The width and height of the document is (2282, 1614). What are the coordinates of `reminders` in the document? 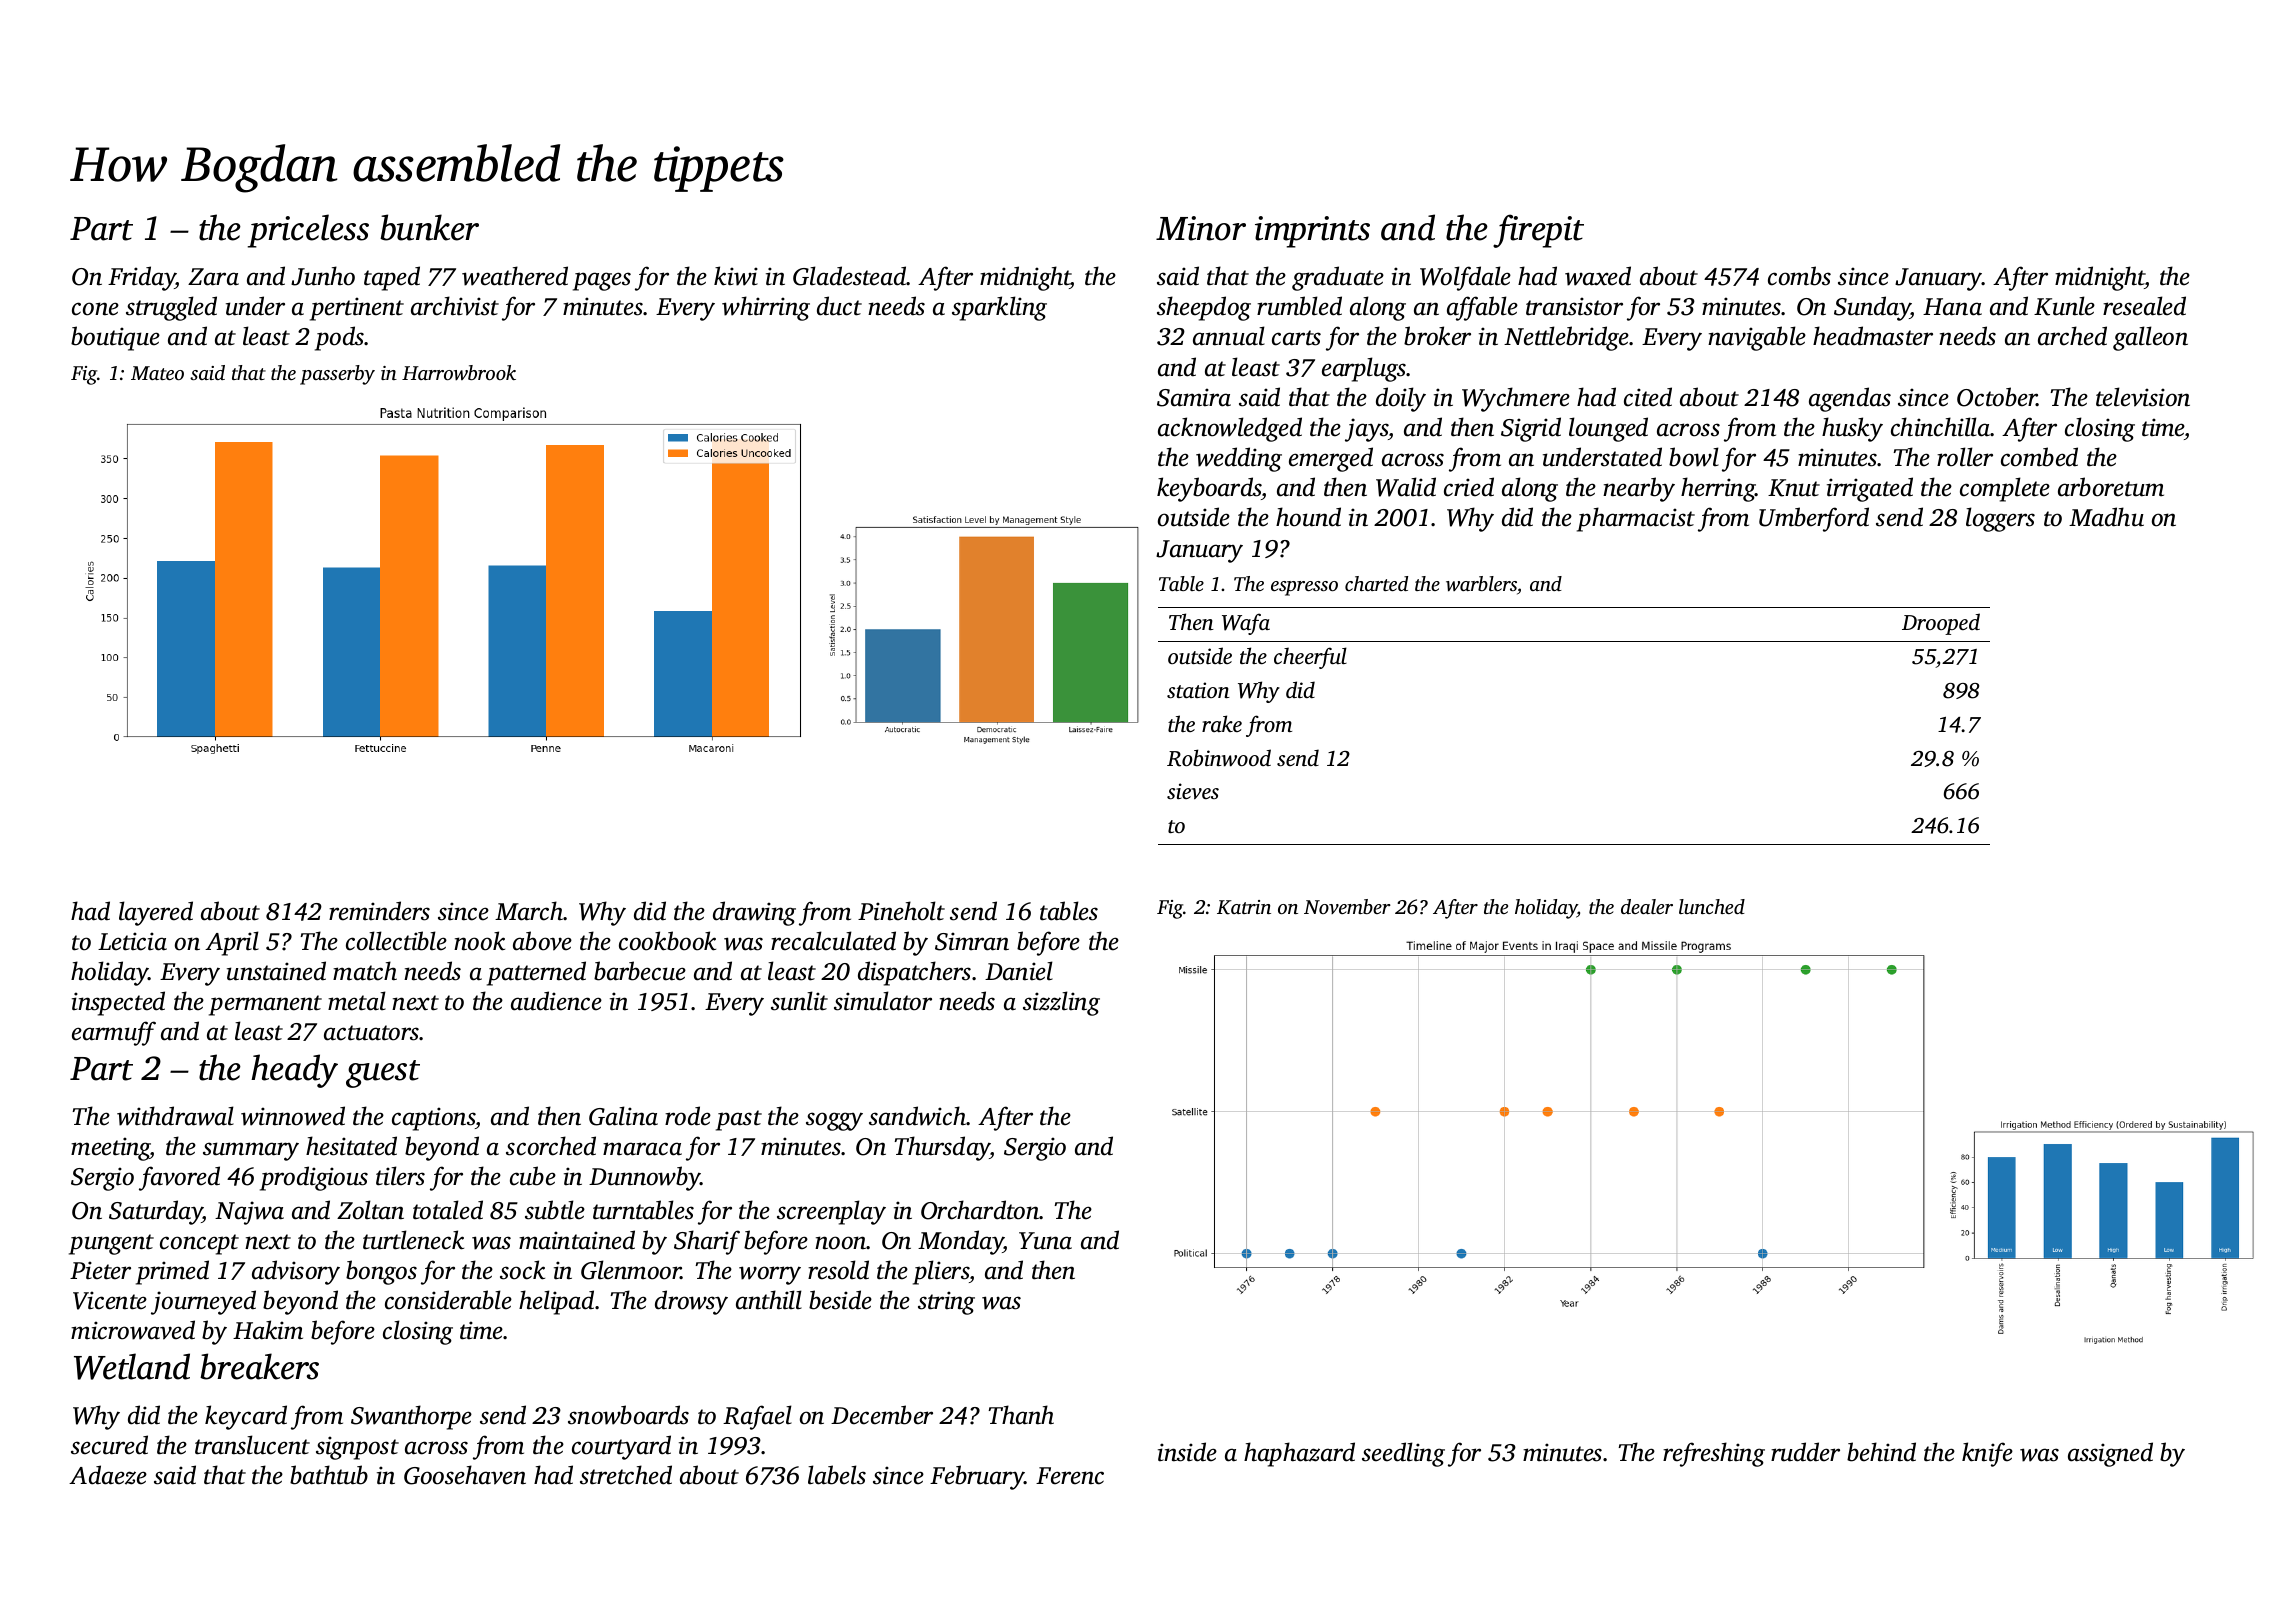 It's located at (379, 911).
